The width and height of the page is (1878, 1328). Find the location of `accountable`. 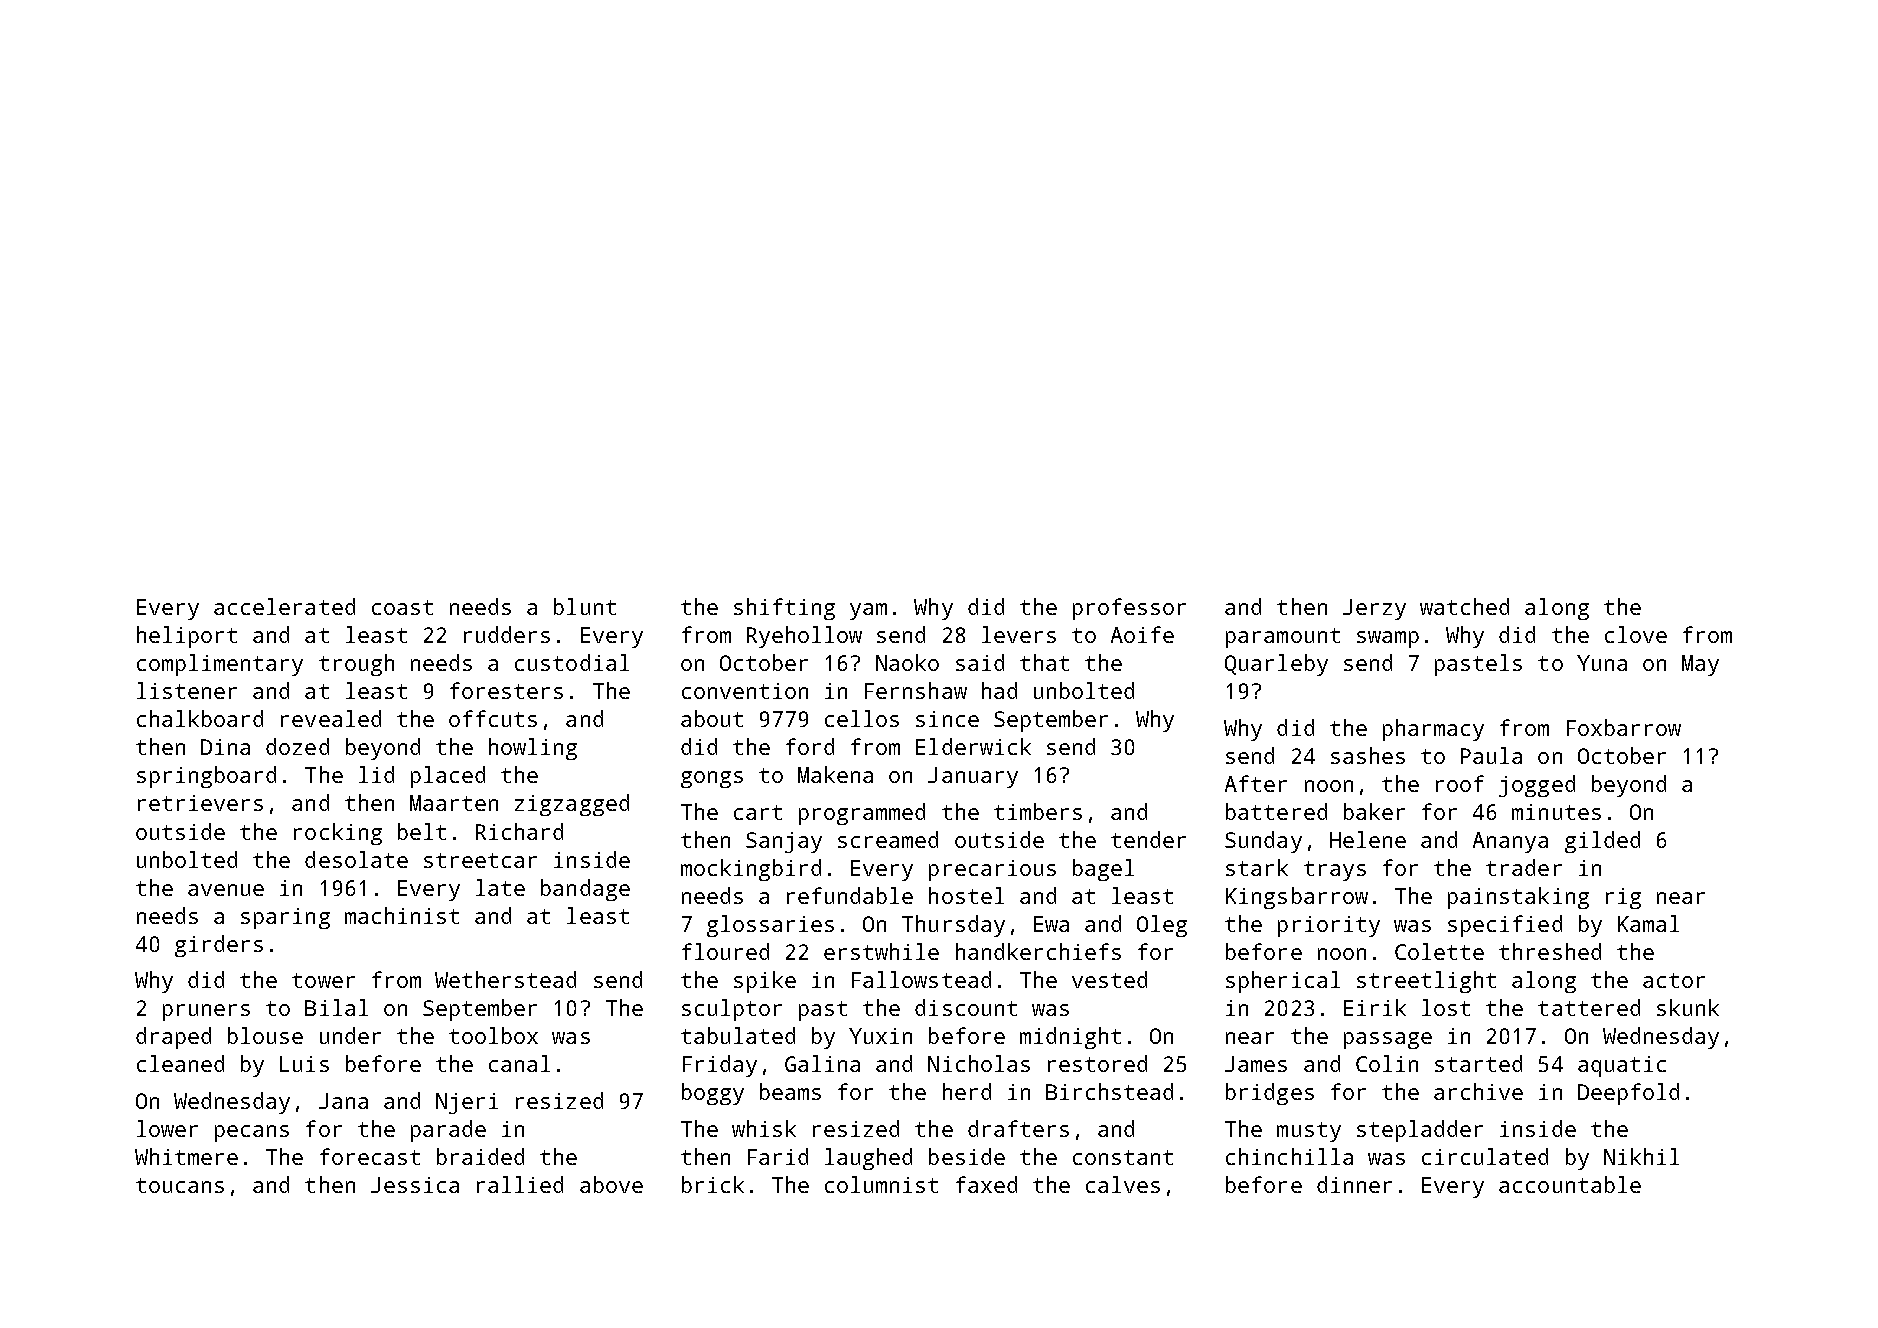

accountable is located at coordinates (1570, 1184).
